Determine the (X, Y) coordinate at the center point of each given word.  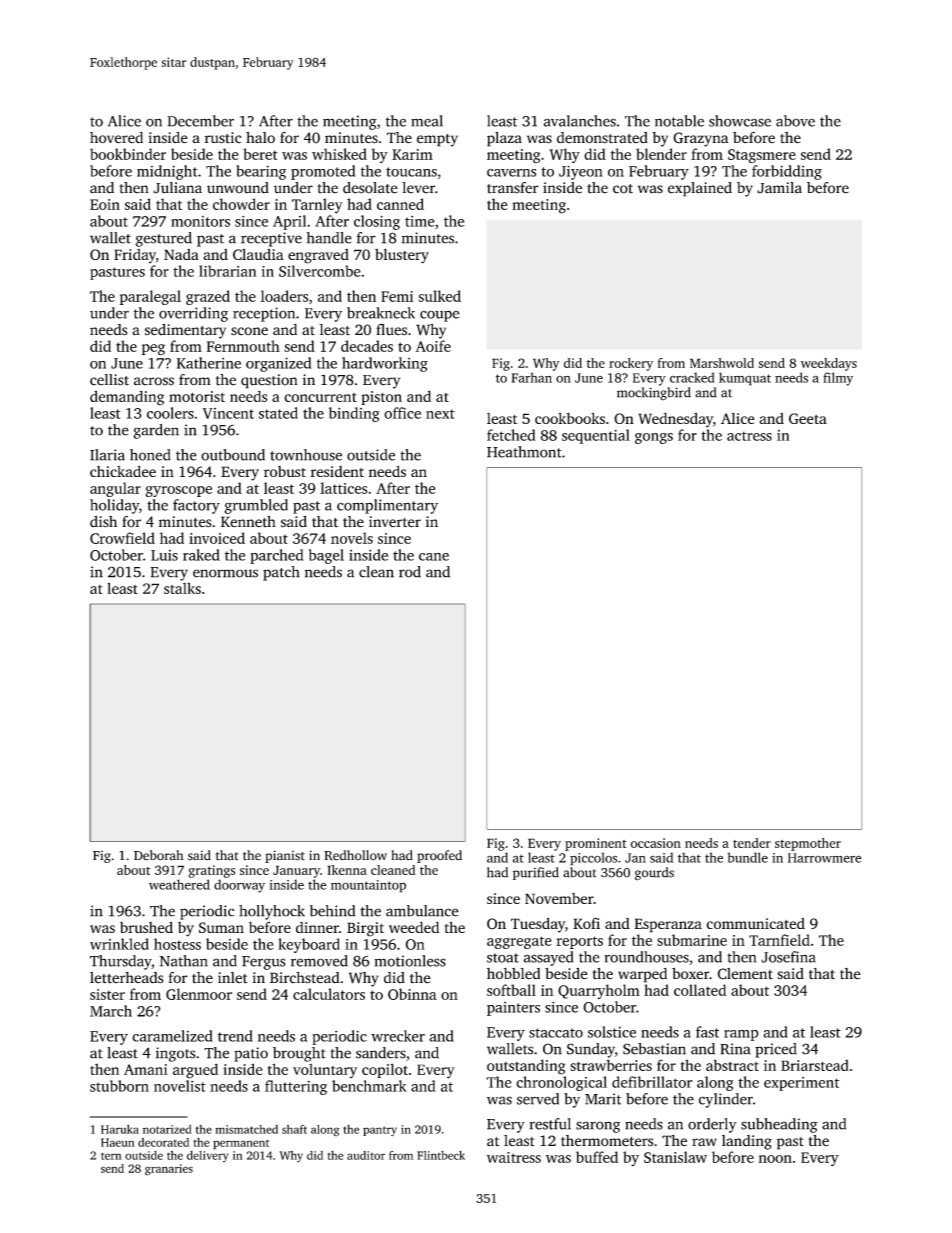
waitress (514, 1157)
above (795, 121)
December (200, 121)
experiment (801, 1084)
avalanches (579, 121)
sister (107, 994)
